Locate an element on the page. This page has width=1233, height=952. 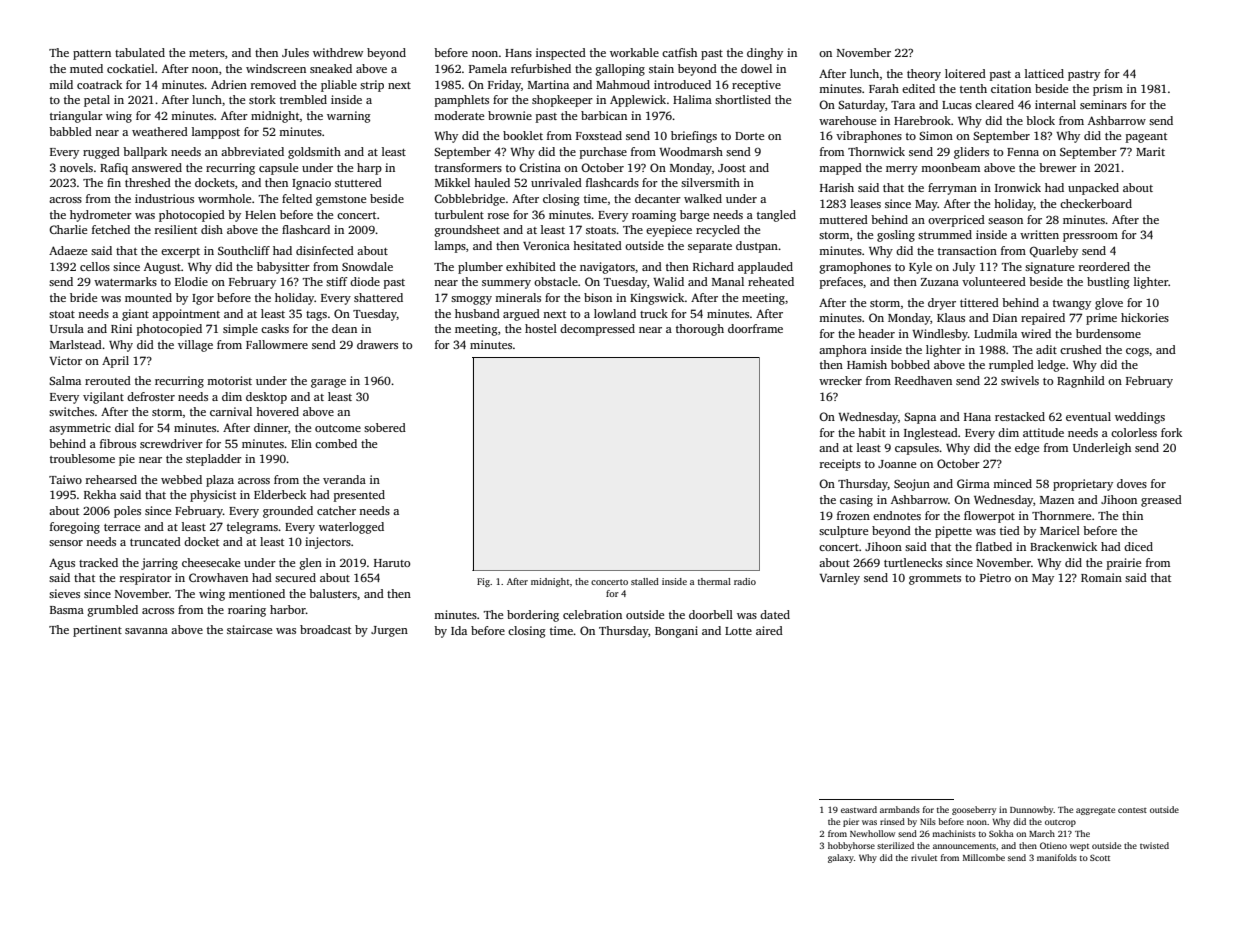
moderate is located at coordinates (459, 115).
